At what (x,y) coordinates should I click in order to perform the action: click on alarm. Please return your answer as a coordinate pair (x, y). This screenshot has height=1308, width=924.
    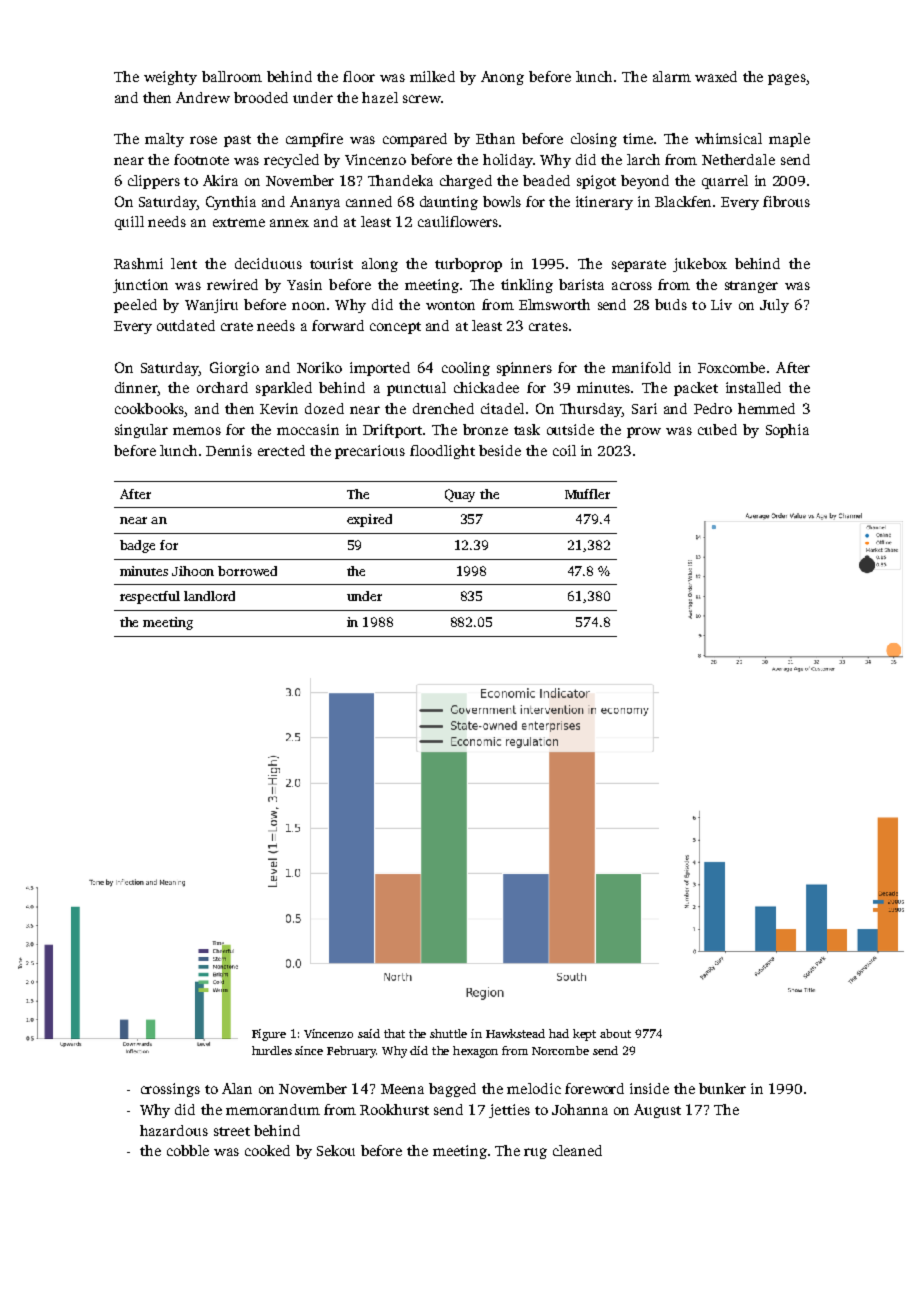
    Looking at the image, I should click on (672, 76).
